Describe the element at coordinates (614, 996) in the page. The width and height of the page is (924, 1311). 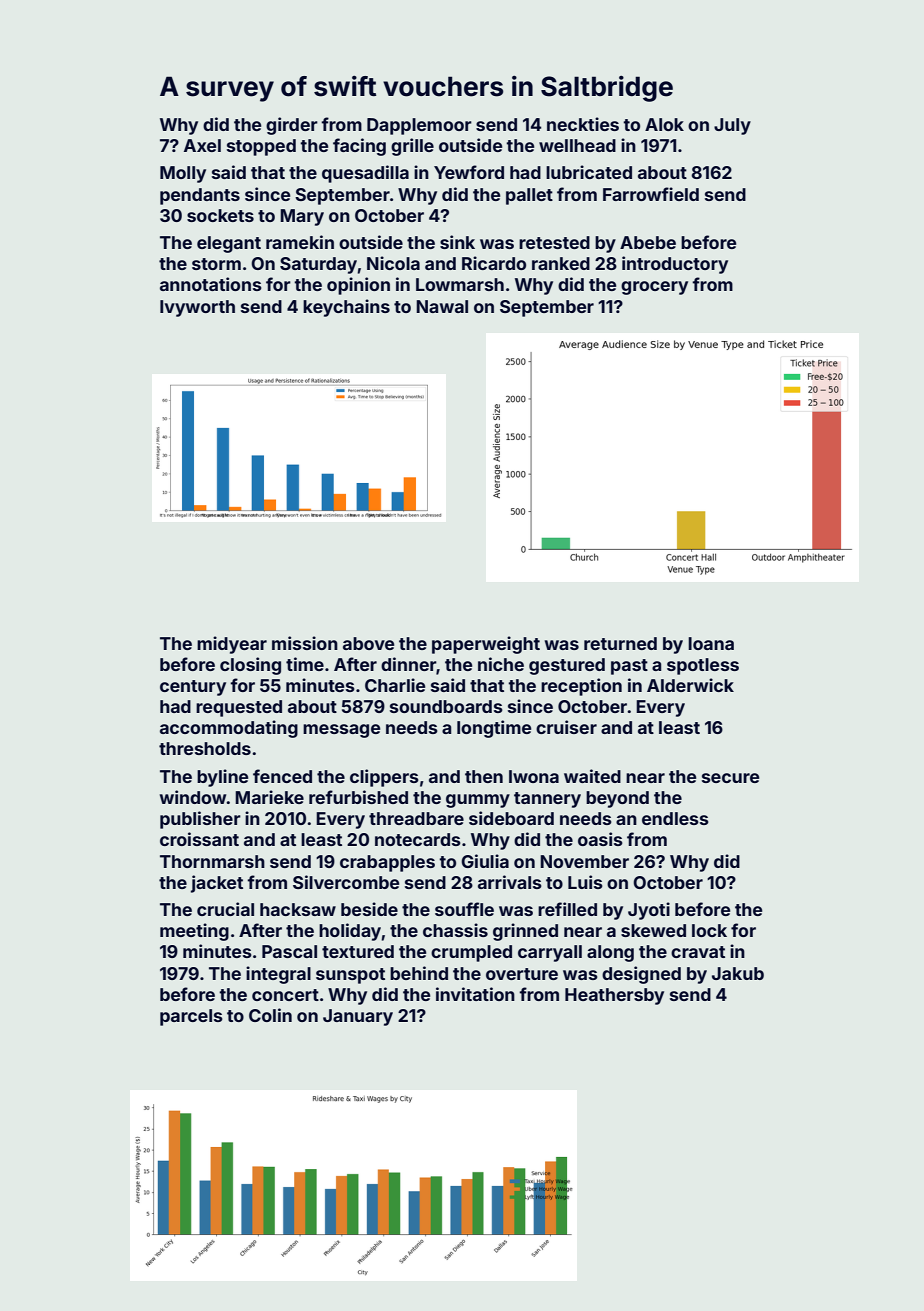
I see `Heathersby` at that location.
